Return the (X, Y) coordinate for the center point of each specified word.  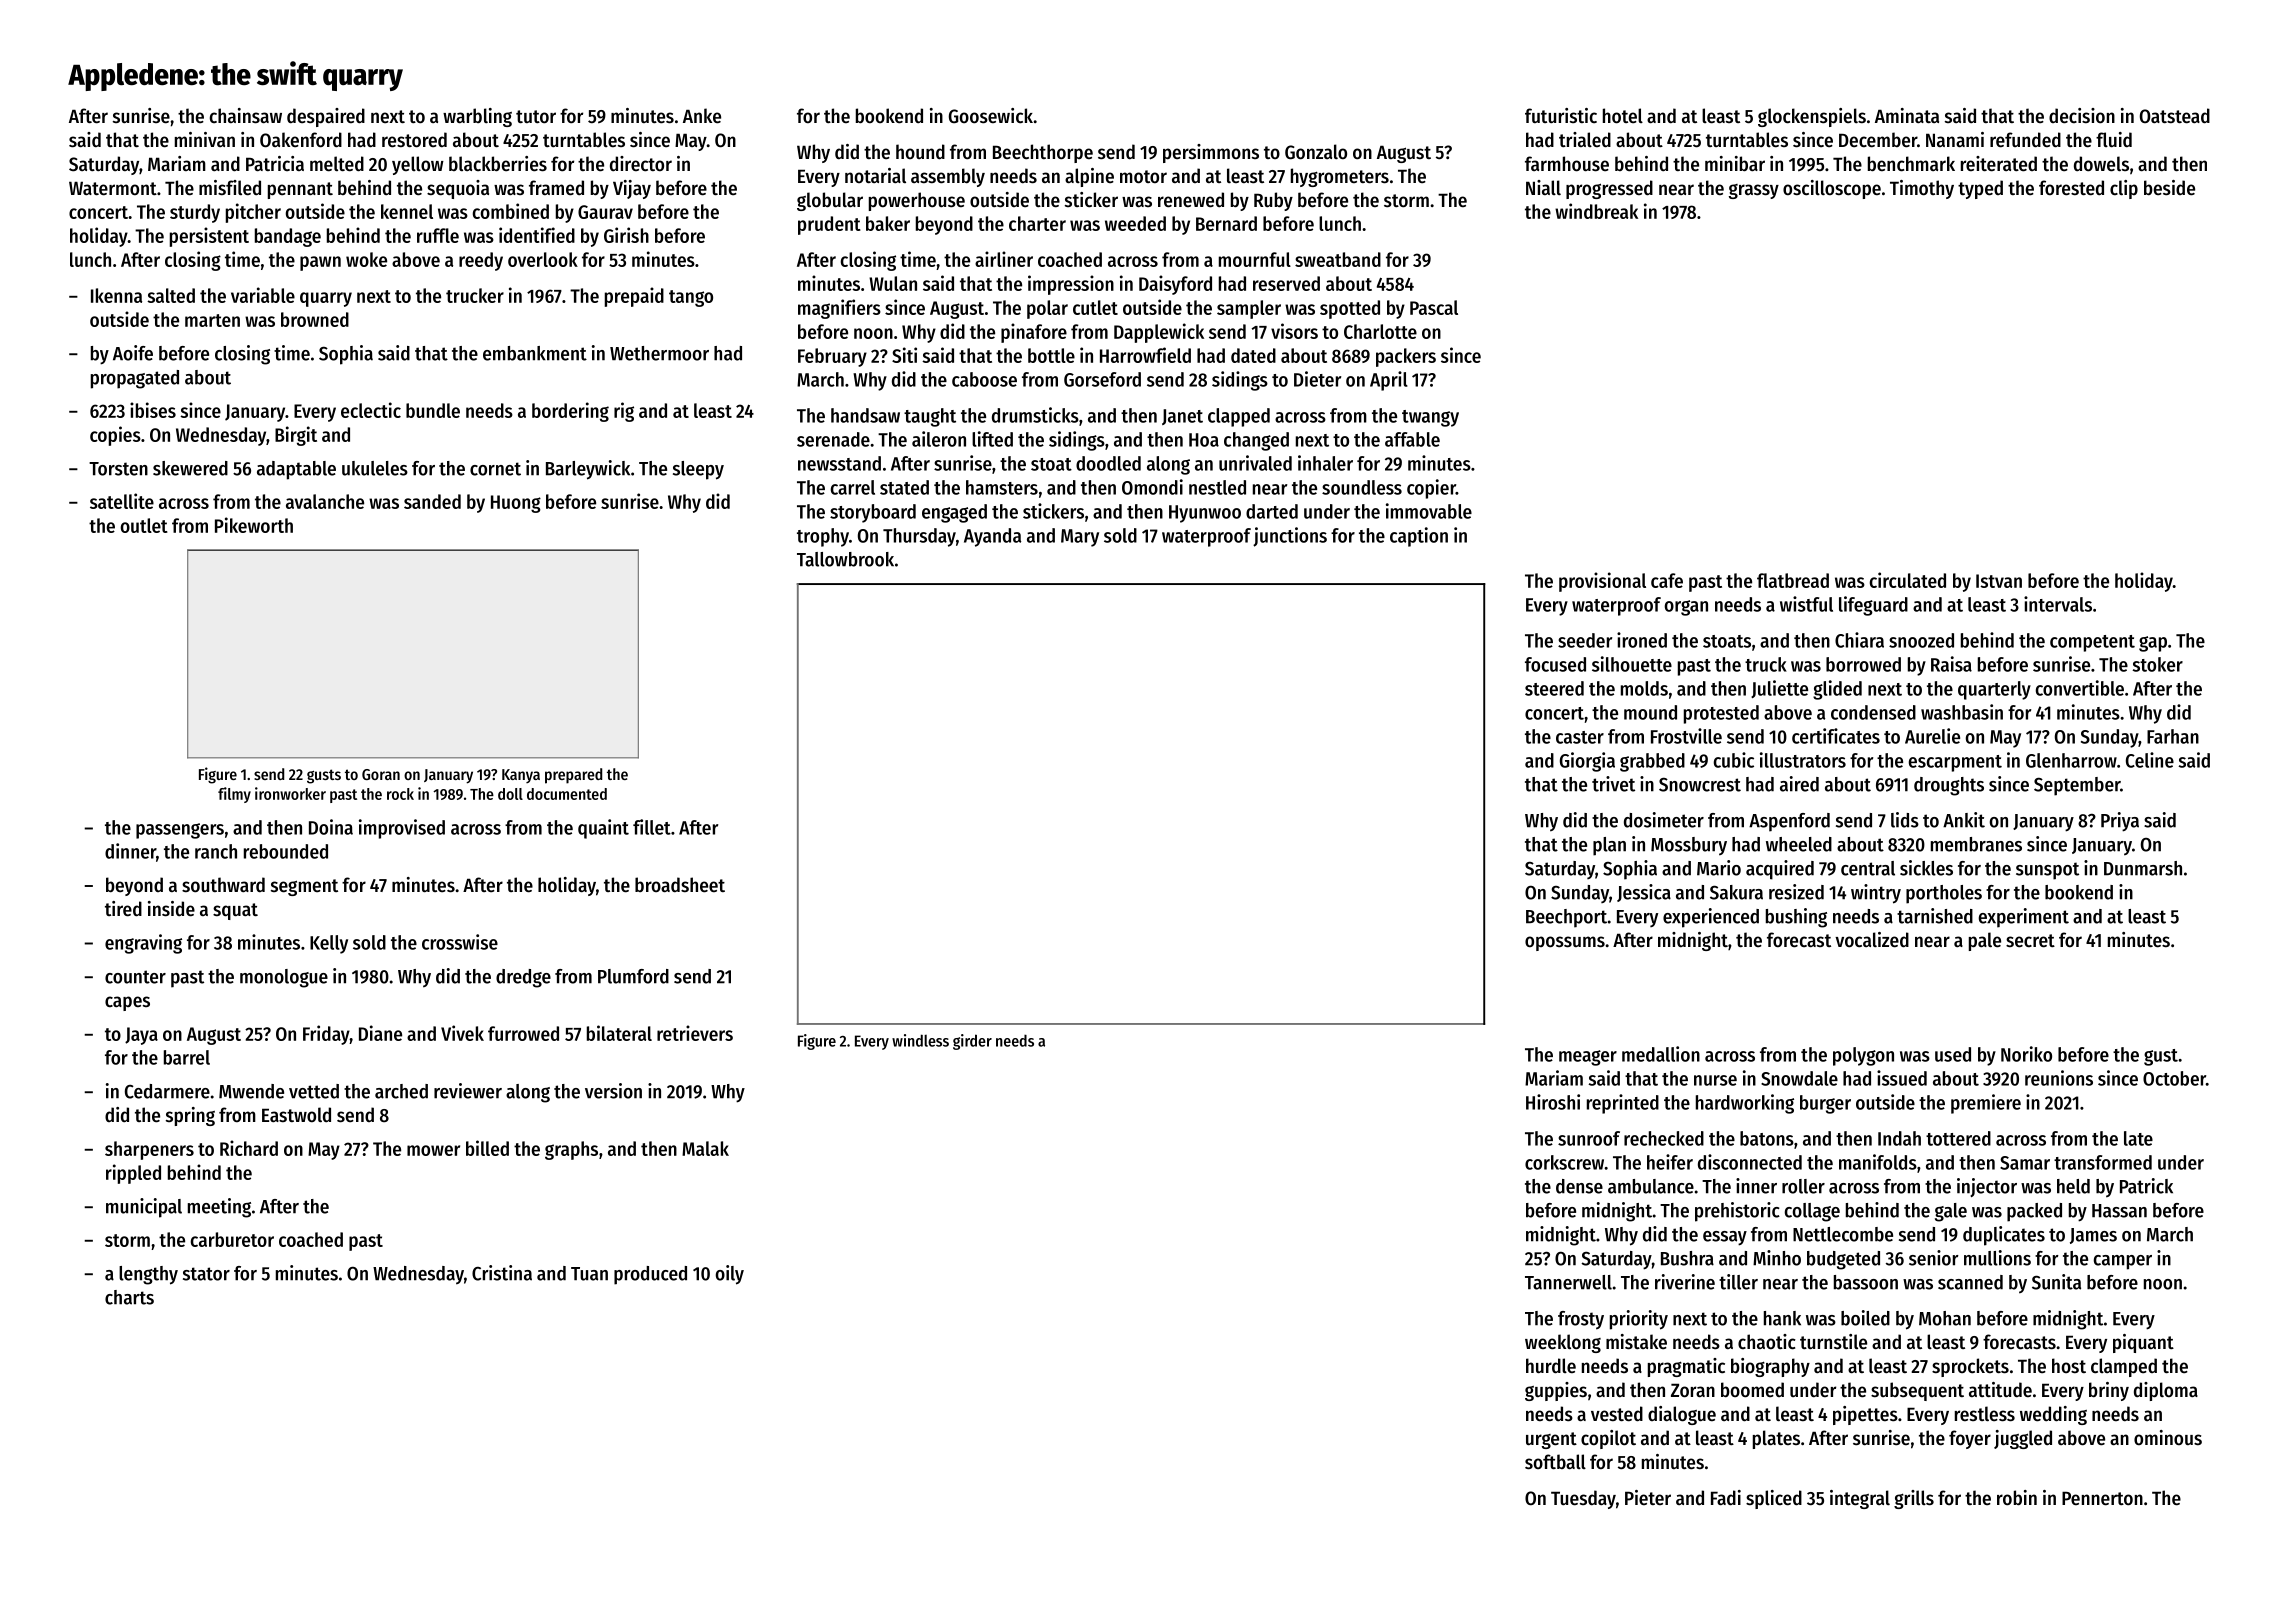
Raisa (1951, 664)
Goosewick (991, 116)
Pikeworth (254, 525)
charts (129, 1297)
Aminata (1907, 115)
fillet (652, 827)
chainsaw (246, 116)
